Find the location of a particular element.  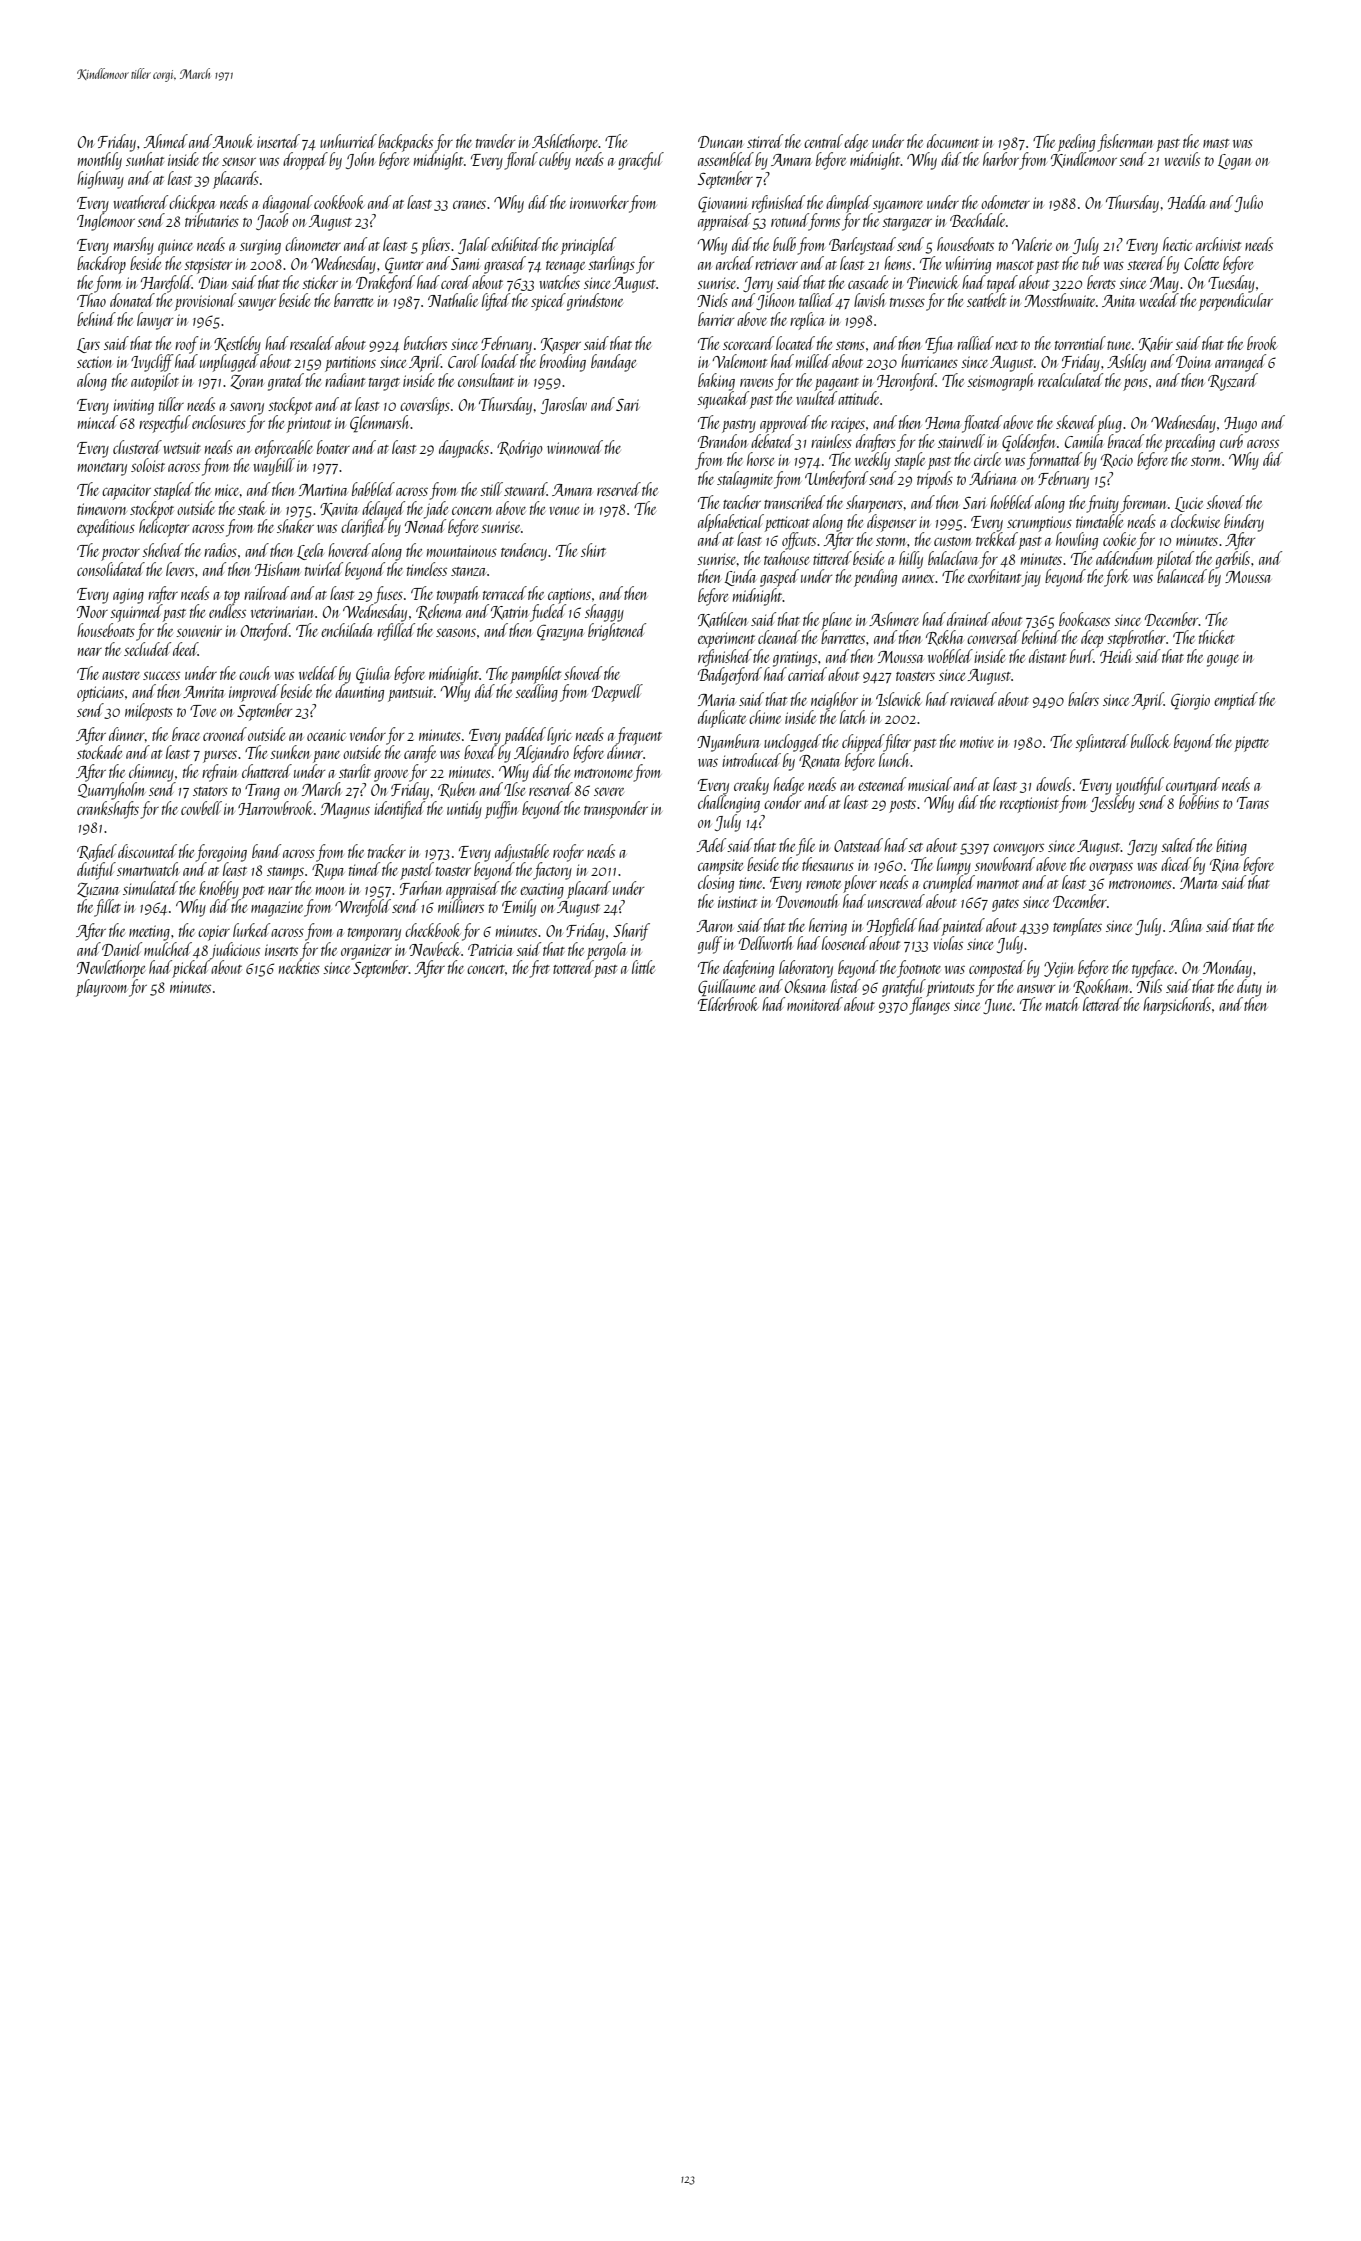

section is located at coordinates (94, 362).
